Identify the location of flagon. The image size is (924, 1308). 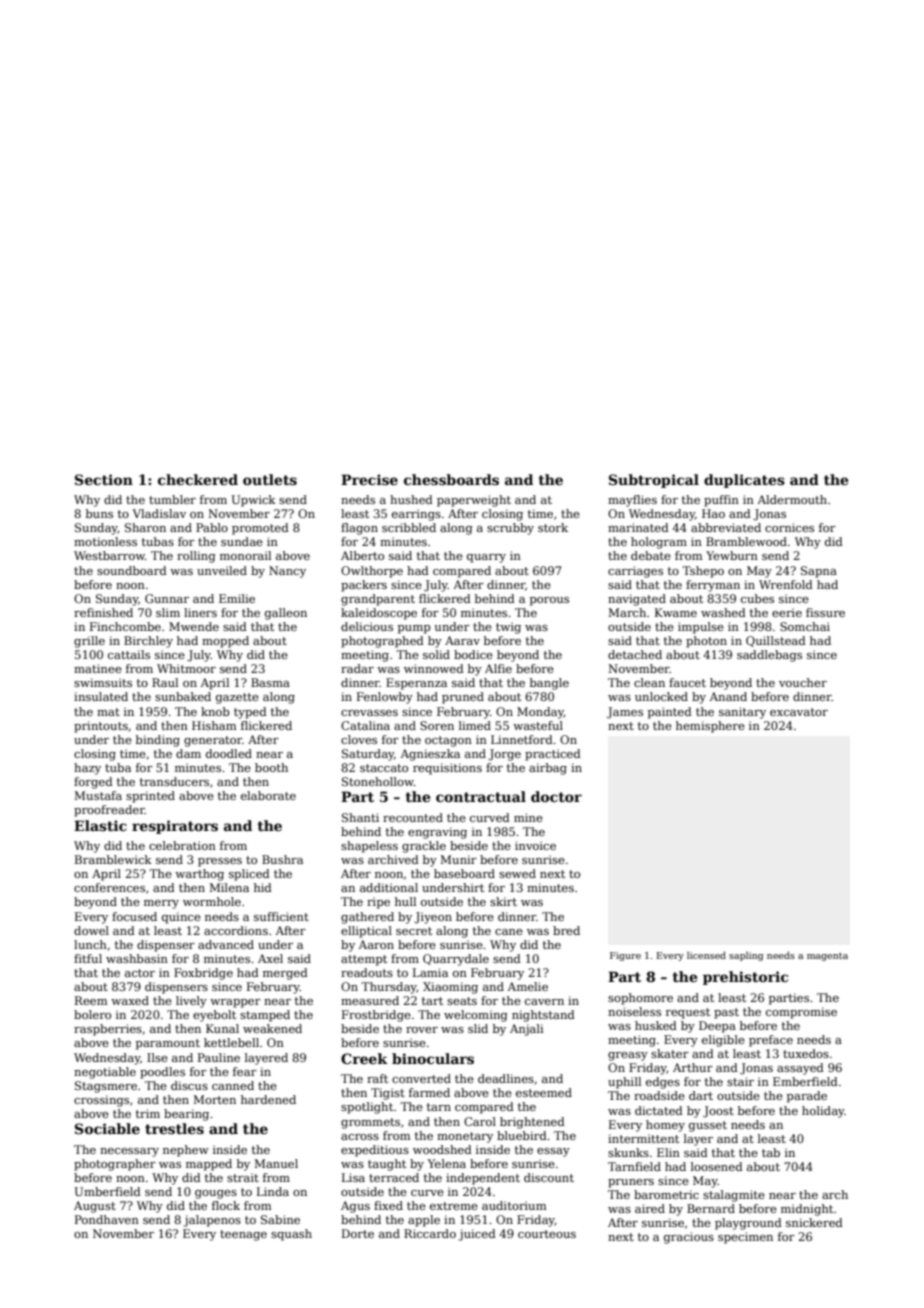
(359, 529).
